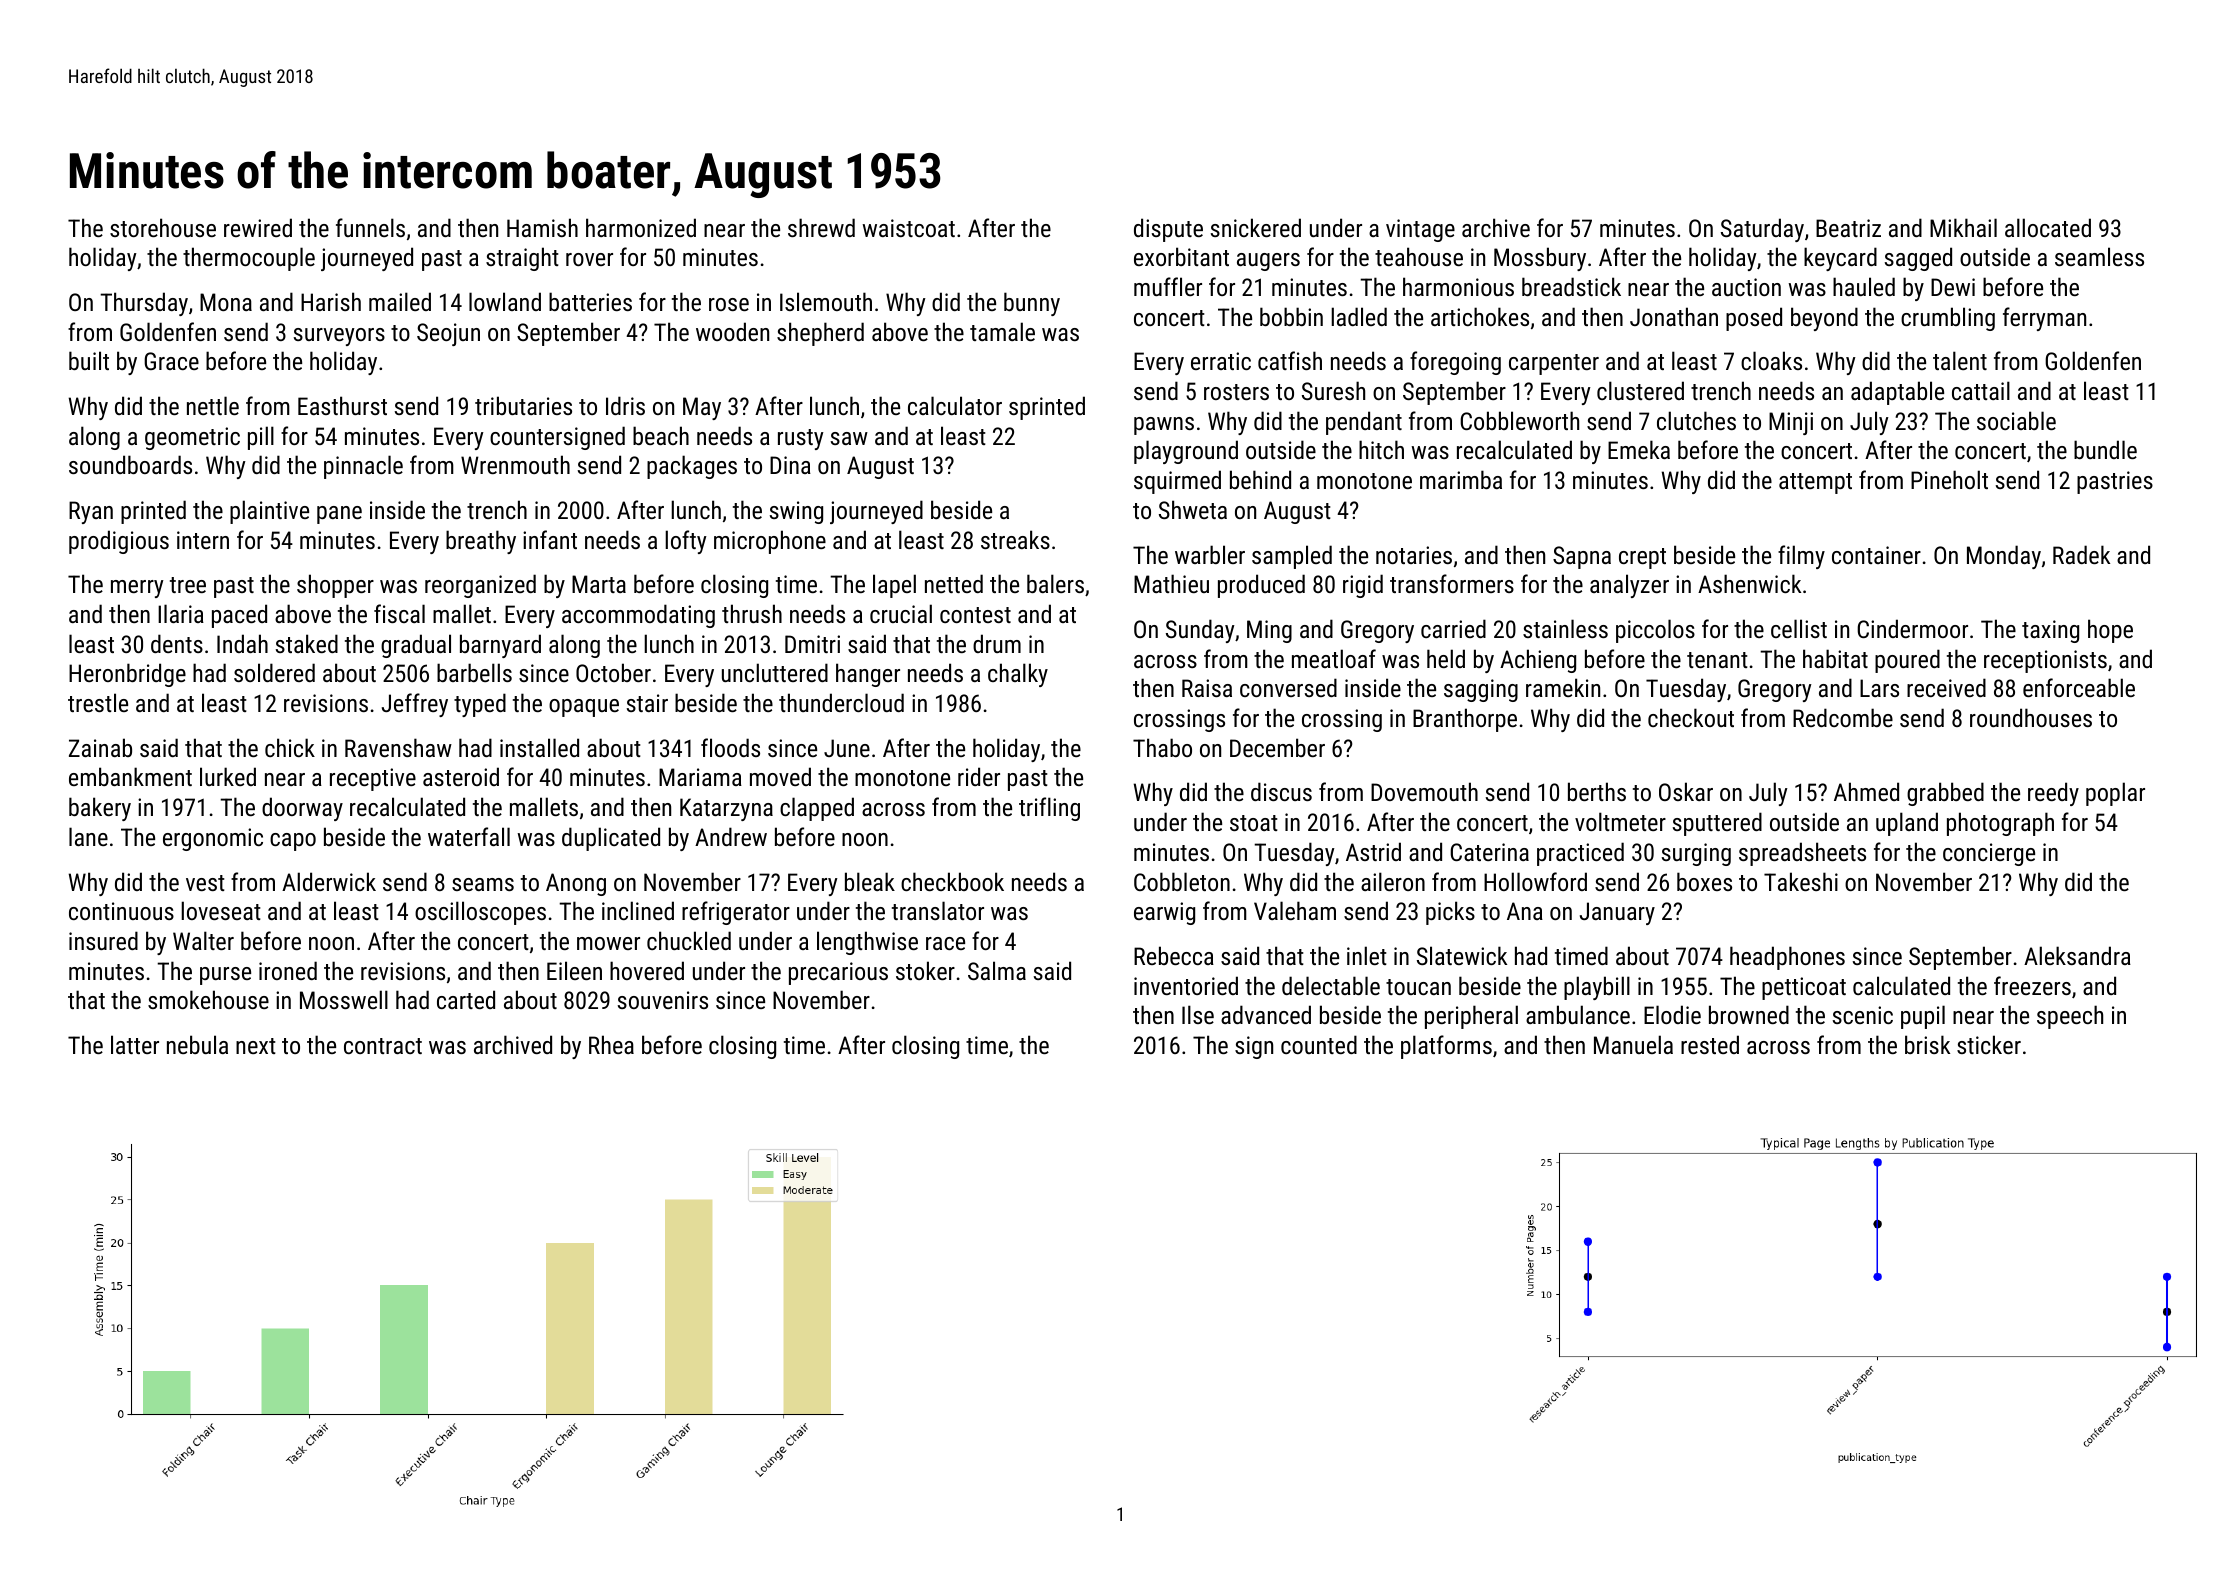  Describe the element at coordinates (539, 747) in the page. I see `installed` at that location.
